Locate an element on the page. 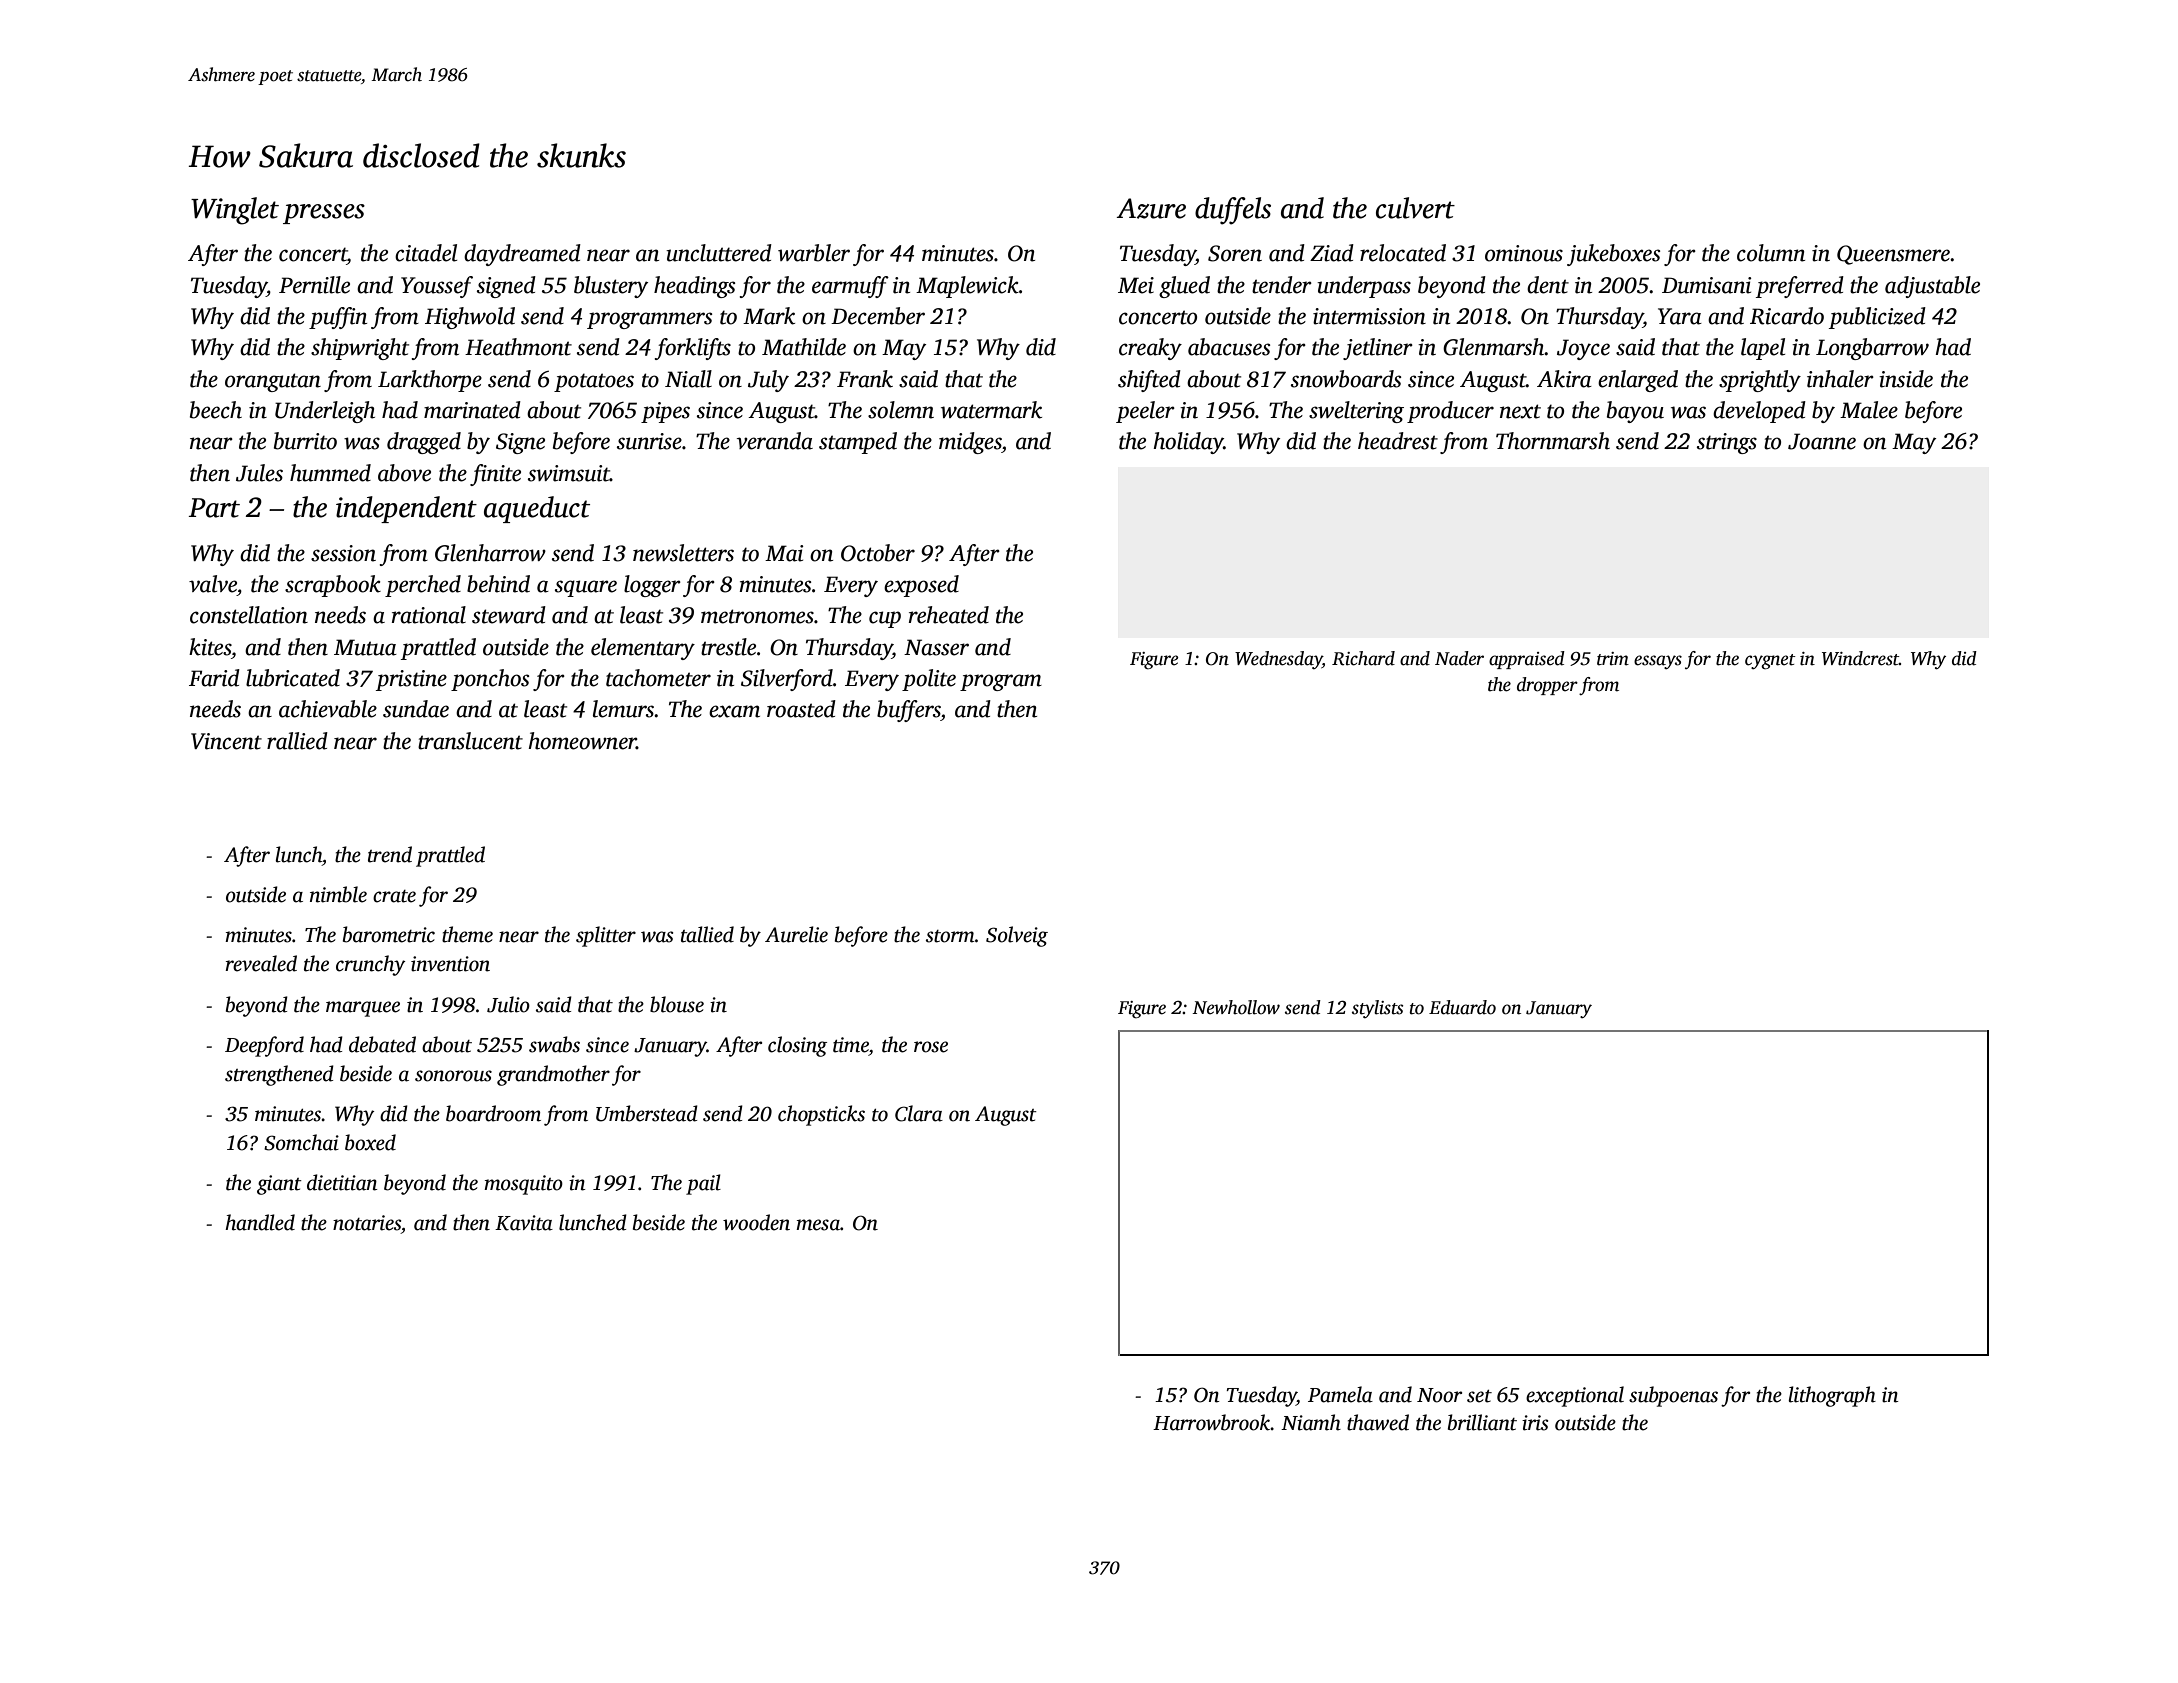  Winglet is located at coordinates (235, 211).
